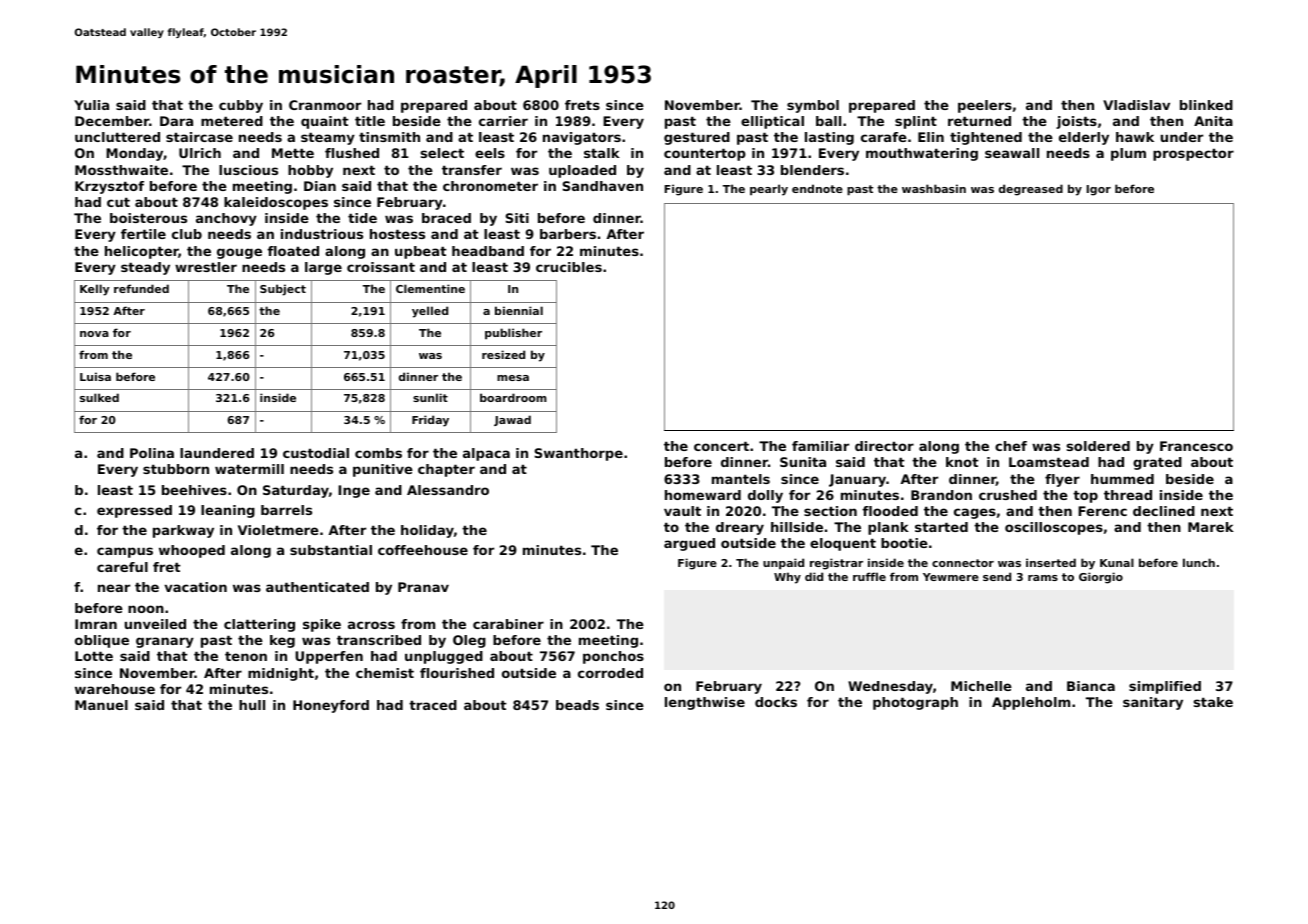 Image resolution: width=1308 pixels, height=924 pixels. What do you see at coordinates (1206, 105) in the page?
I see `blinked` at bounding box center [1206, 105].
